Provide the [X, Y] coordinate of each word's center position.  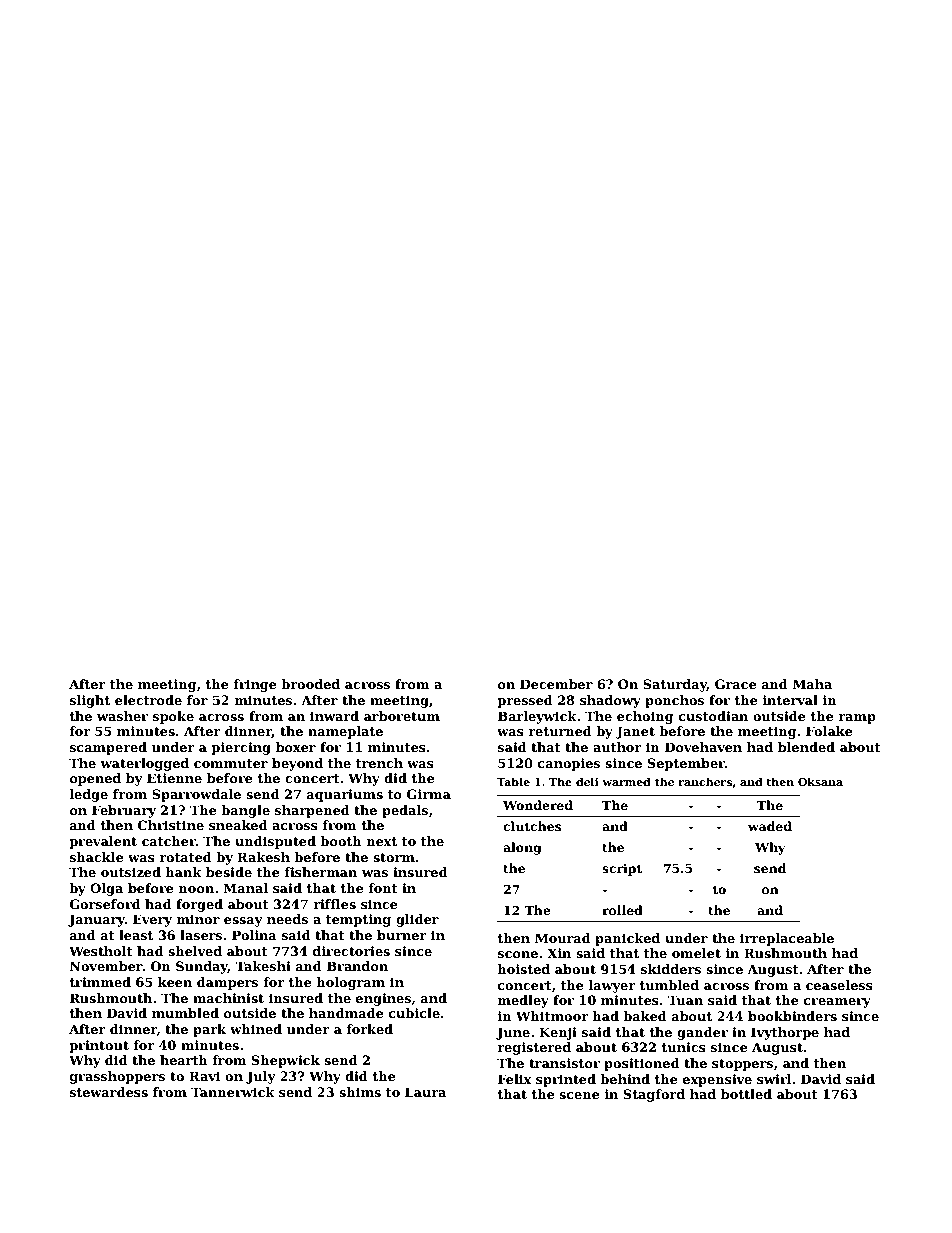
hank [183, 872]
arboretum [402, 716]
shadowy [610, 701]
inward [334, 716]
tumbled [669, 985]
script [622, 869]
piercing [241, 748]
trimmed [100, 982]
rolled [622, 910]
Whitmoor [552, 1016]
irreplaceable [787, 939]
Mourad [563, 938]
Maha [812, 684]
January [96, 920]
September [686, 764]
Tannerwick [233, 1092]
